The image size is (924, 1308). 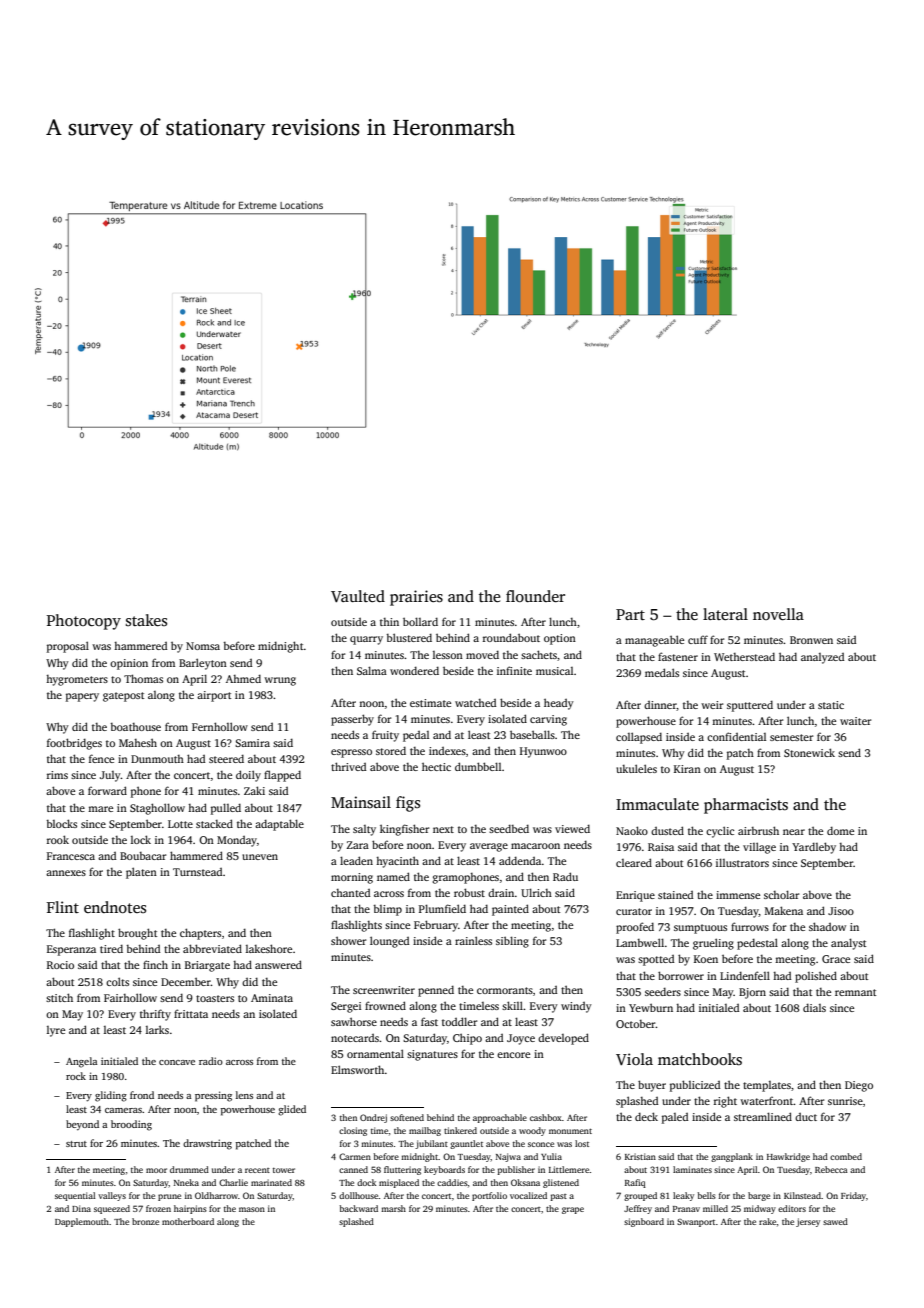 What do you see at coordinates (384, 990) in the document?
I see `screenwriter` at bounding box center [384, 990].
